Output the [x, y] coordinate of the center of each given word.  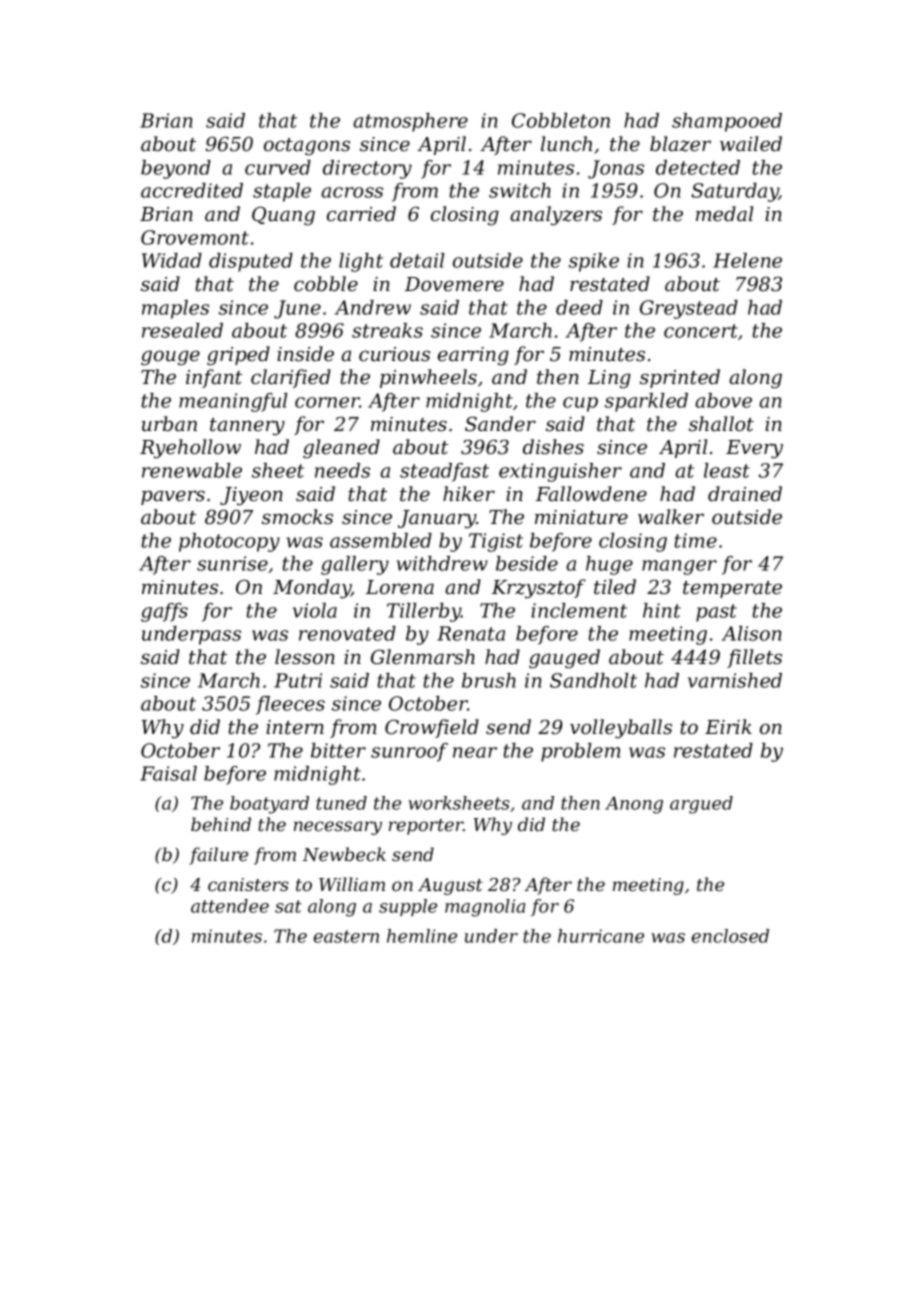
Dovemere [454, 284]
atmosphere [410, 122]
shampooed [727, 122]
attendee [230, 906]
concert [701, 331]
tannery [247, 427]
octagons [307, 147]
